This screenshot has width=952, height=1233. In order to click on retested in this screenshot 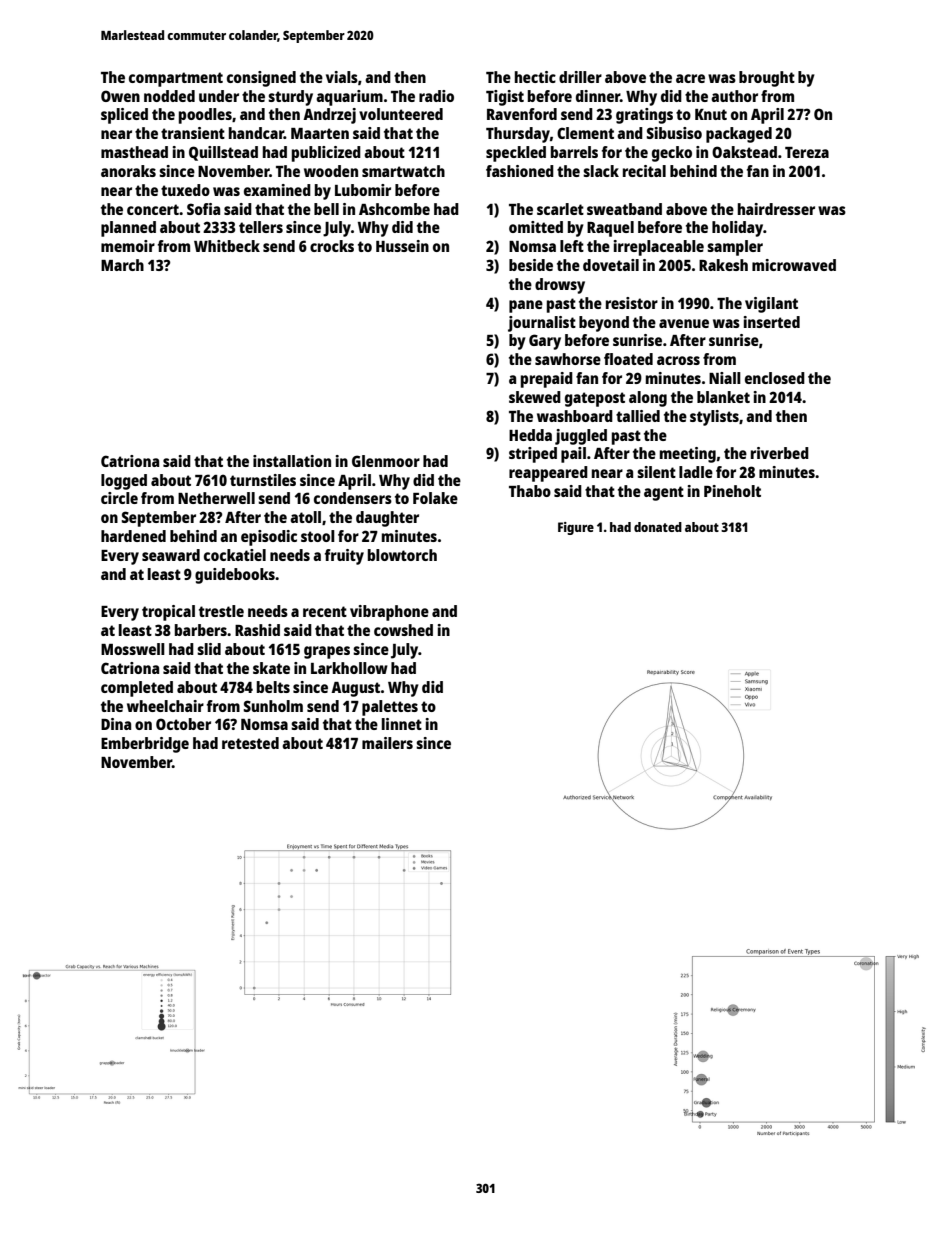, I will do `click(250, 743)`.
